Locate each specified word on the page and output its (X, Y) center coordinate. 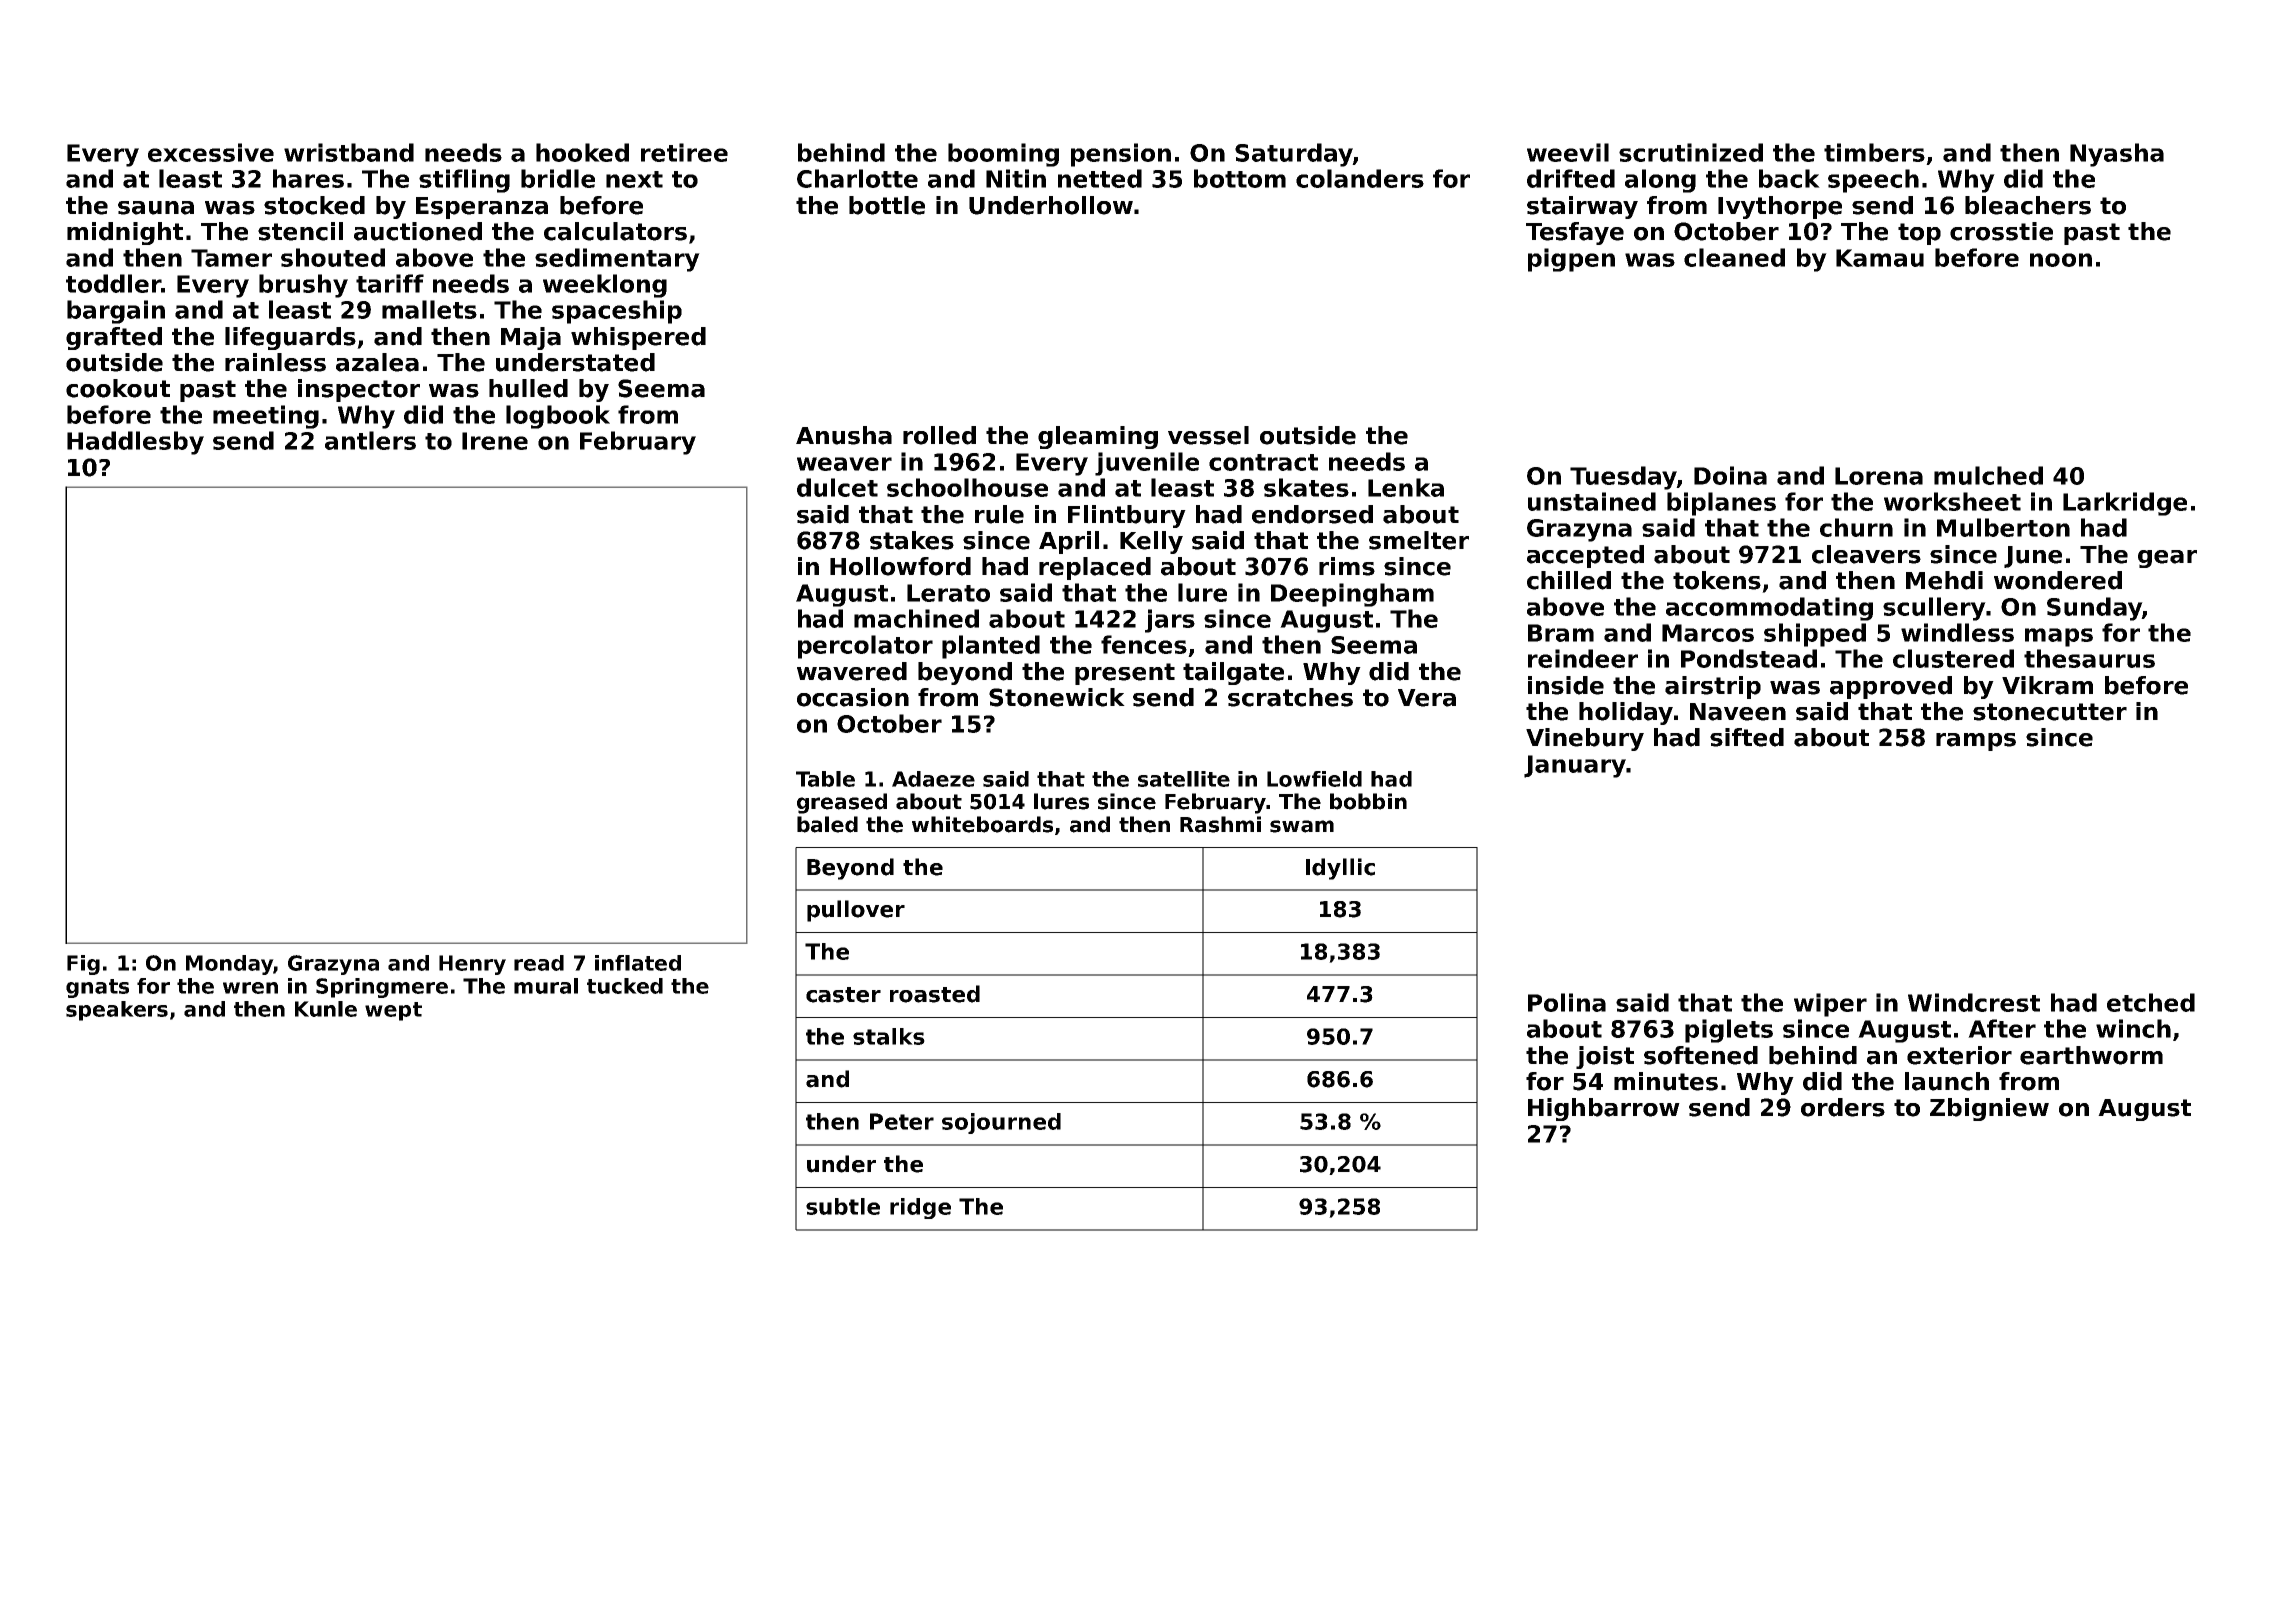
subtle (843, 1206)
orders (1843, 1107)
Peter (902, 1121)
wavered (852, 671)
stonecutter (2050, 712)
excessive (211, 152)
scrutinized (1691, 152)
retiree (684, 152)
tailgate (1233, 673)
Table (825, 779)
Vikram (2047, 685)
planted (991, 647)
